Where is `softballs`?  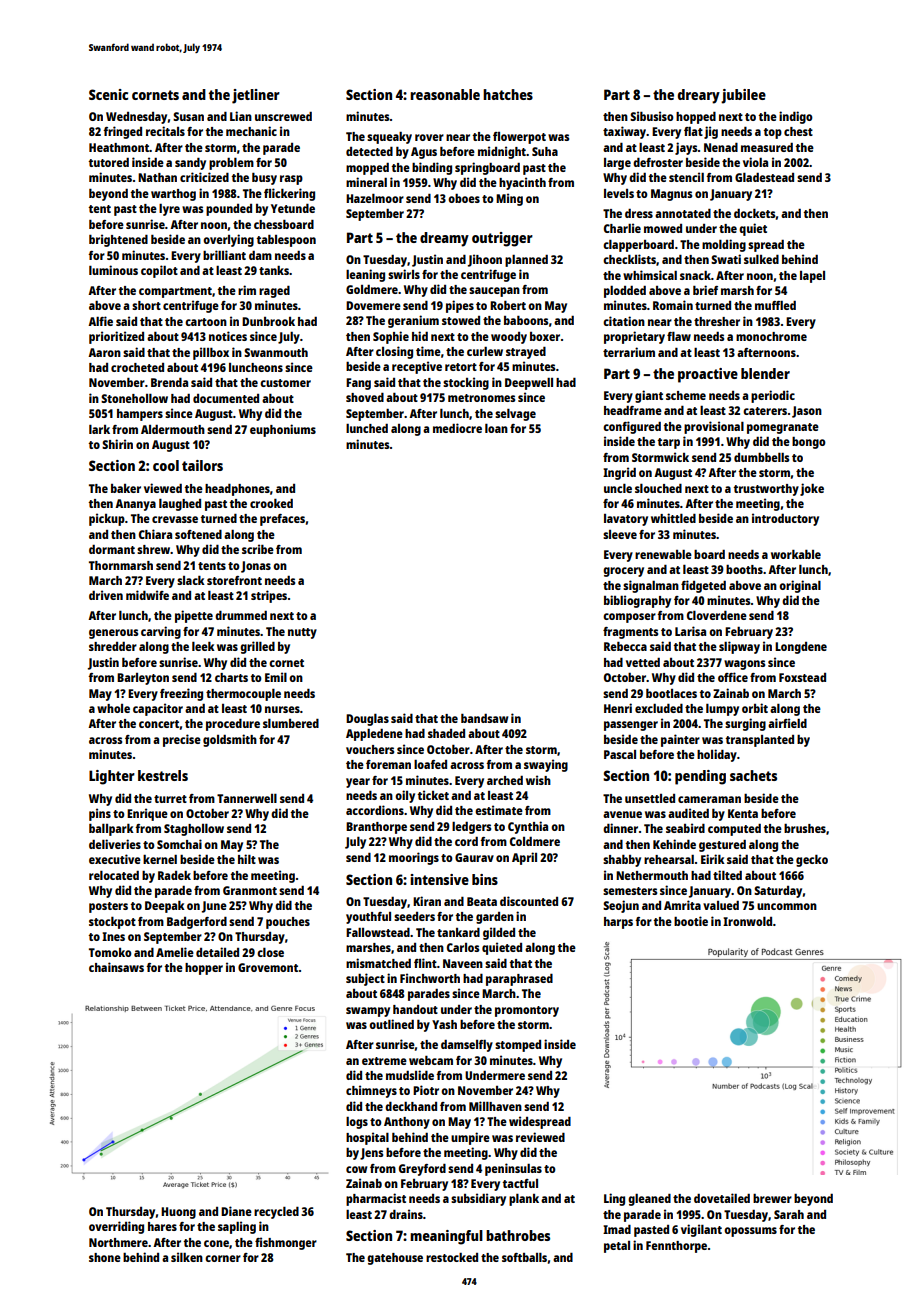 softballs is located at coordinates (524, 1257).
